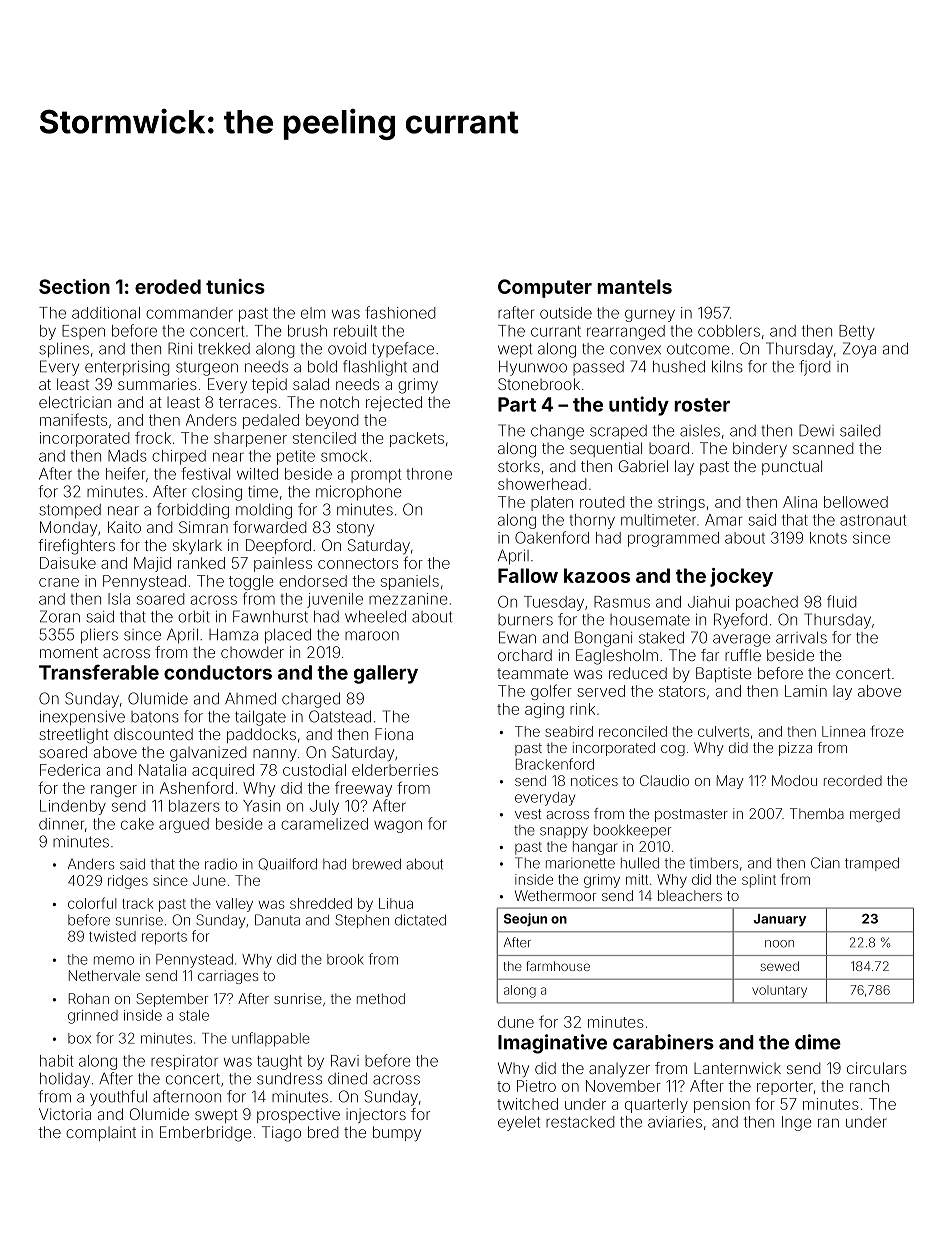 This screenshot has width=952, height=1233. What do you see at coordinates (860, 431) in the screenshot?
I see `sailed` at bounding box center [860, 431].
